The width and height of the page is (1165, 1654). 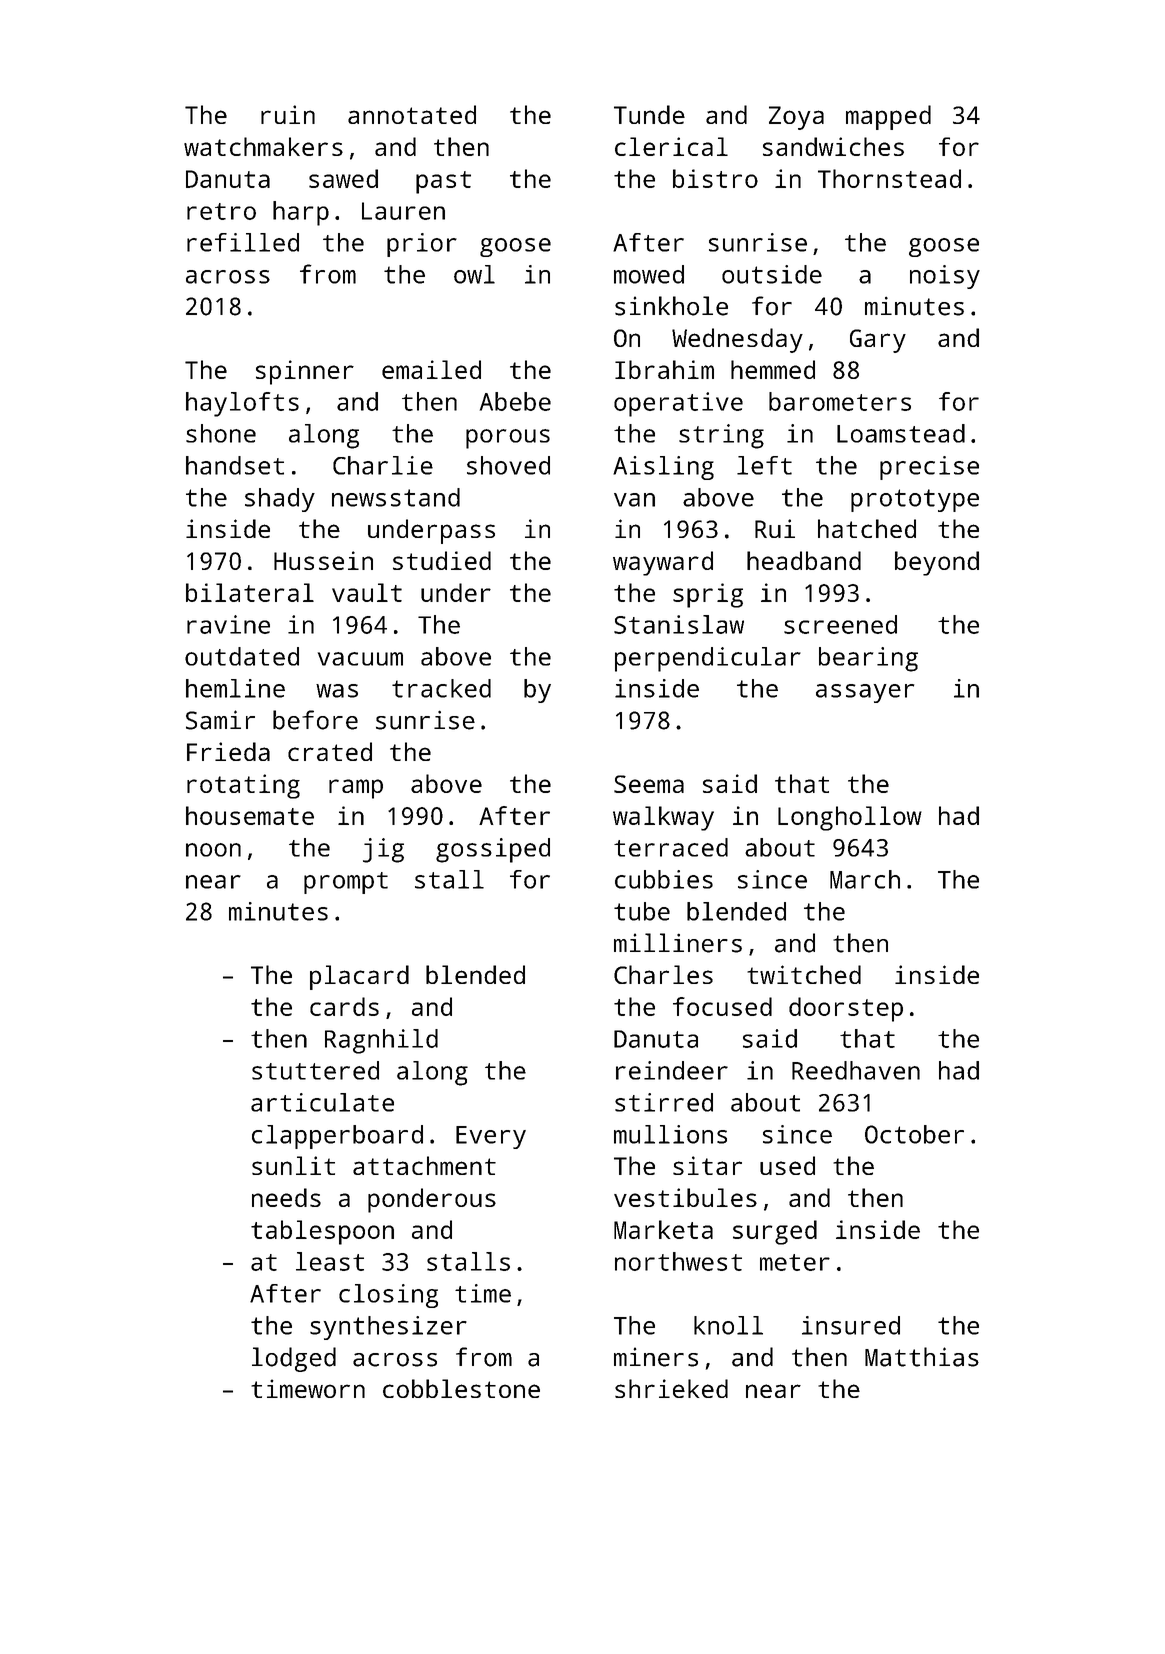 I want to click on lodged, so click(x=294, y=1359).
